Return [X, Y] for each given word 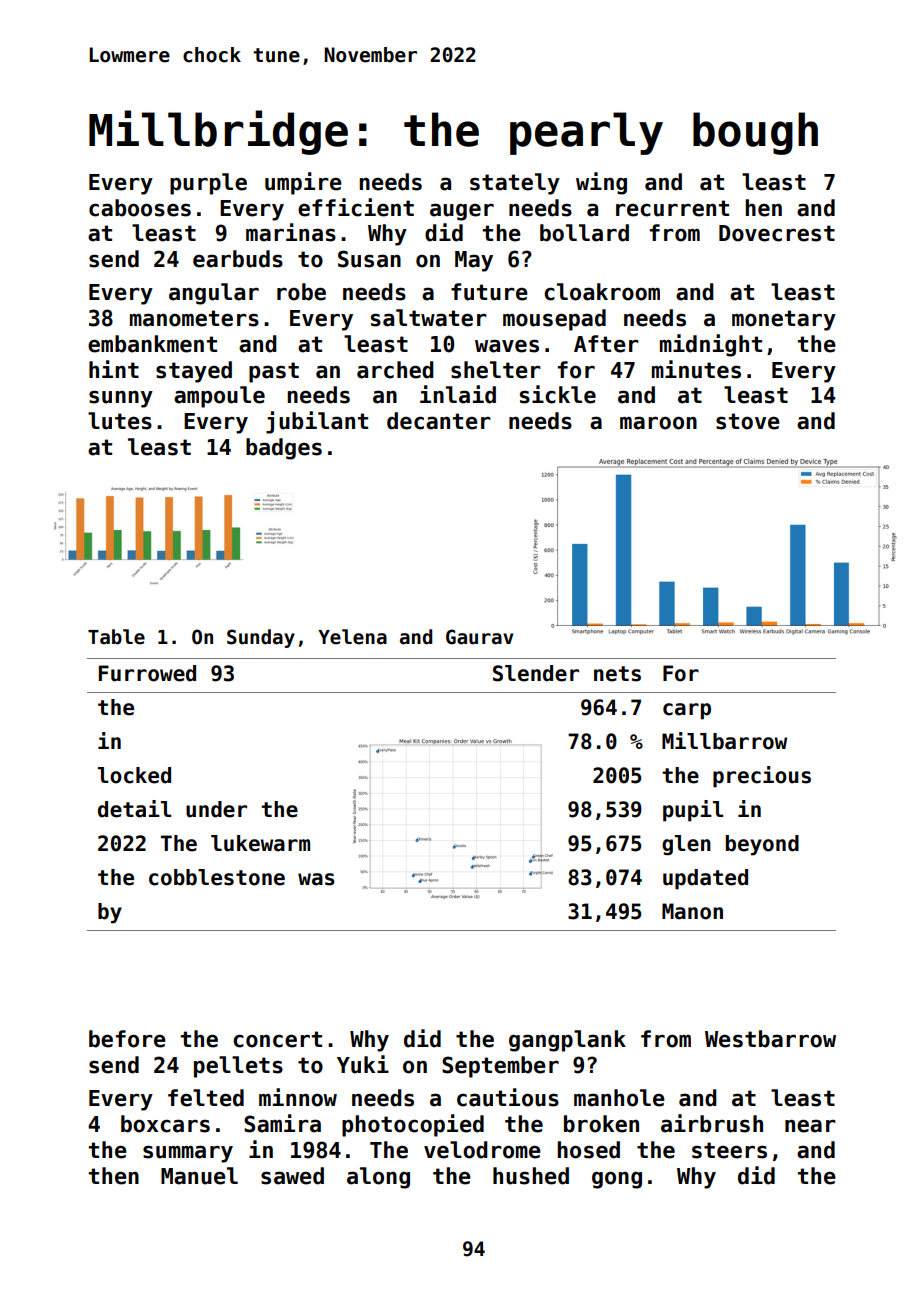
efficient [356, 207]
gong [617, 1180]
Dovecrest [777, 233]
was [316, 879]
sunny [121, 399]
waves [507, 346]
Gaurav [479, 637]
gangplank [567, 1041]
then [113, 1176]
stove [748, 421]
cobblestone [217, 877]
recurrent [672, 208]
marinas [291, 232]
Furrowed [147, 673]
